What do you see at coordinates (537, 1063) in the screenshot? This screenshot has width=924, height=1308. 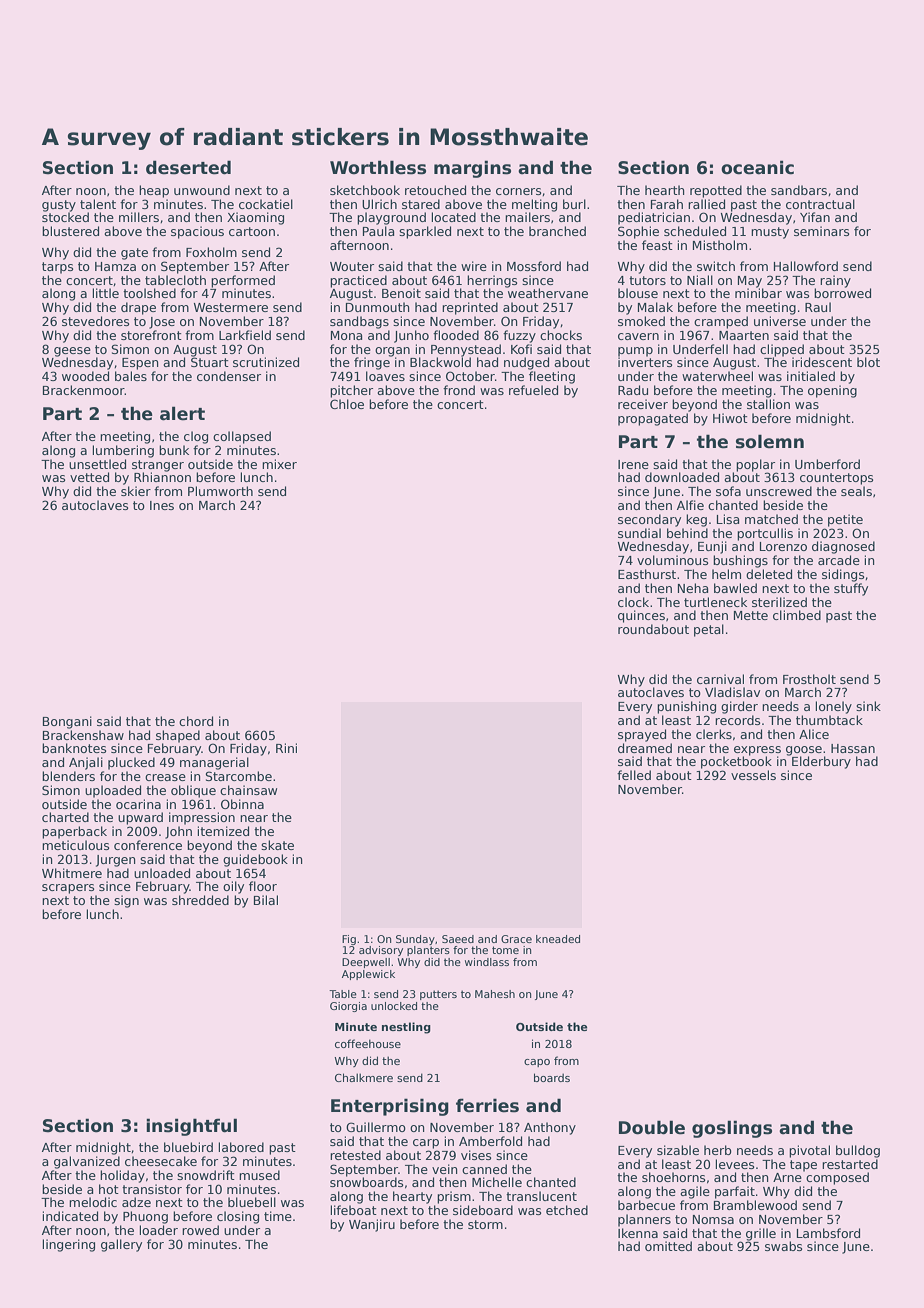 I see `capo` at bounding box center [537, 1063].
